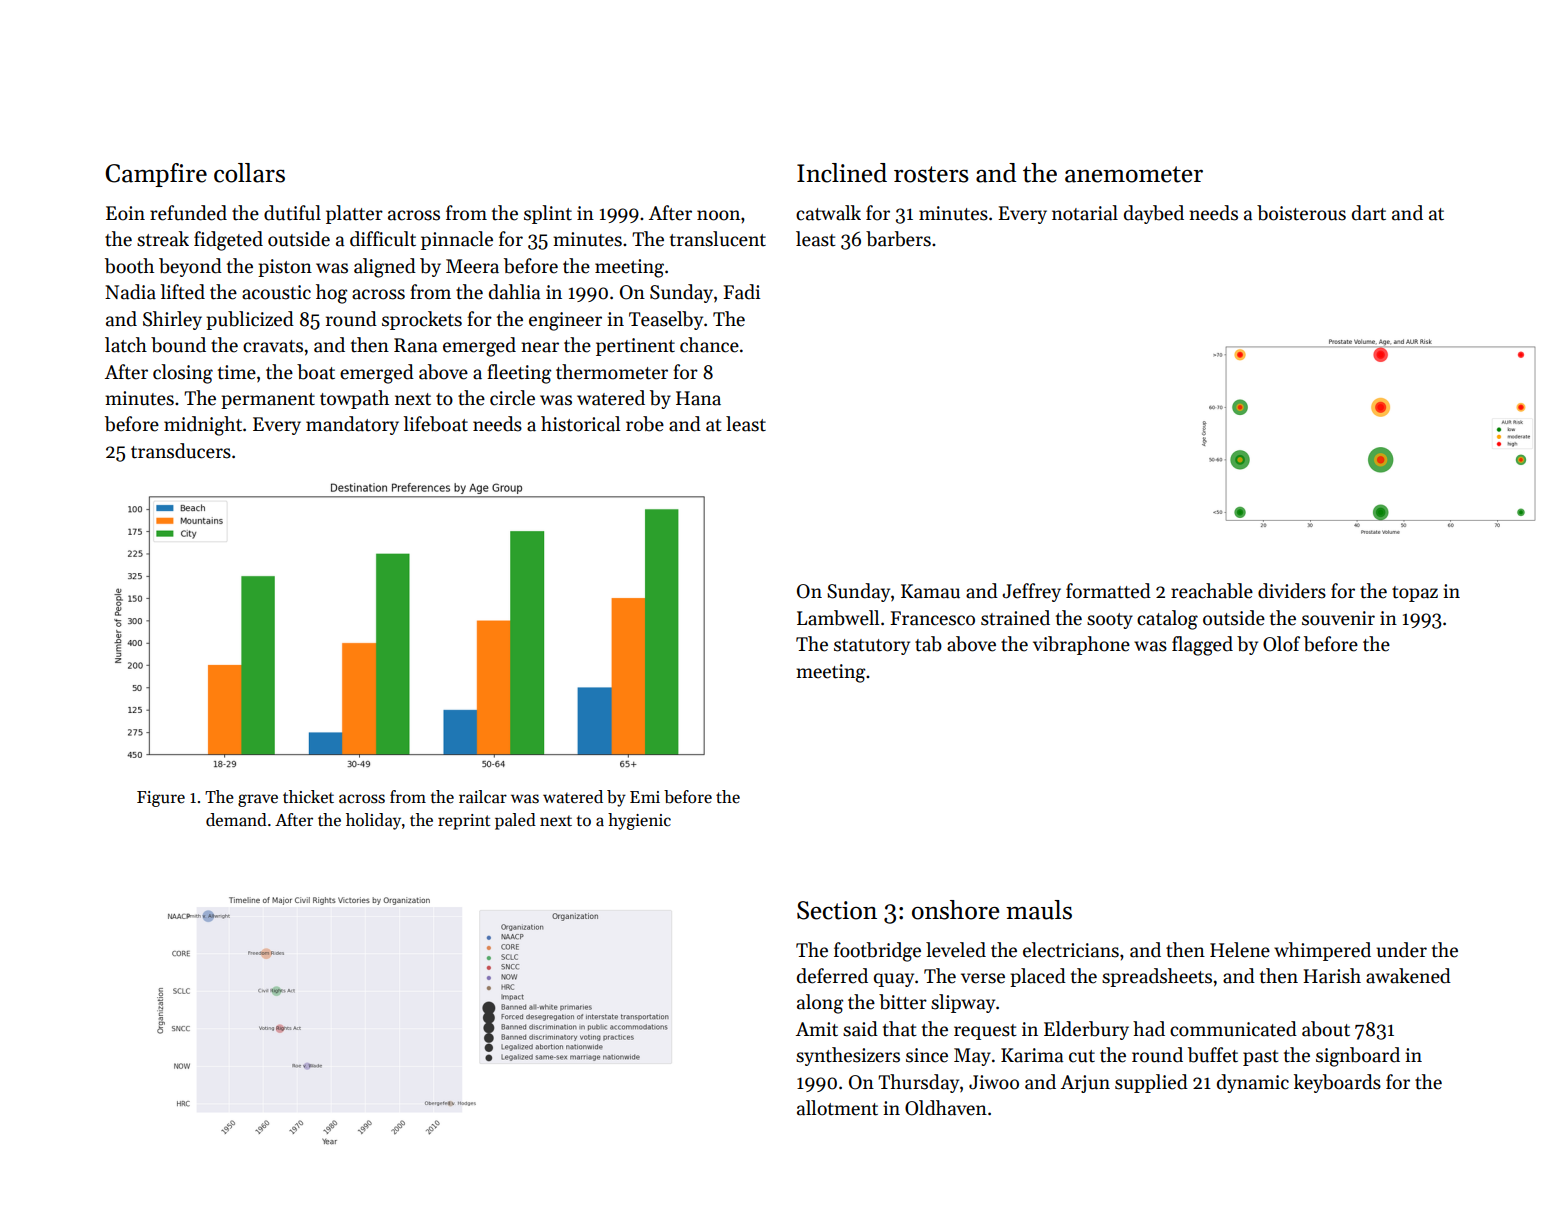 The height and width of the document is (1211, 1568). What do you see at coordinates (645, 424) in the document?
I see `robe` at bounding box center [645, 424].
